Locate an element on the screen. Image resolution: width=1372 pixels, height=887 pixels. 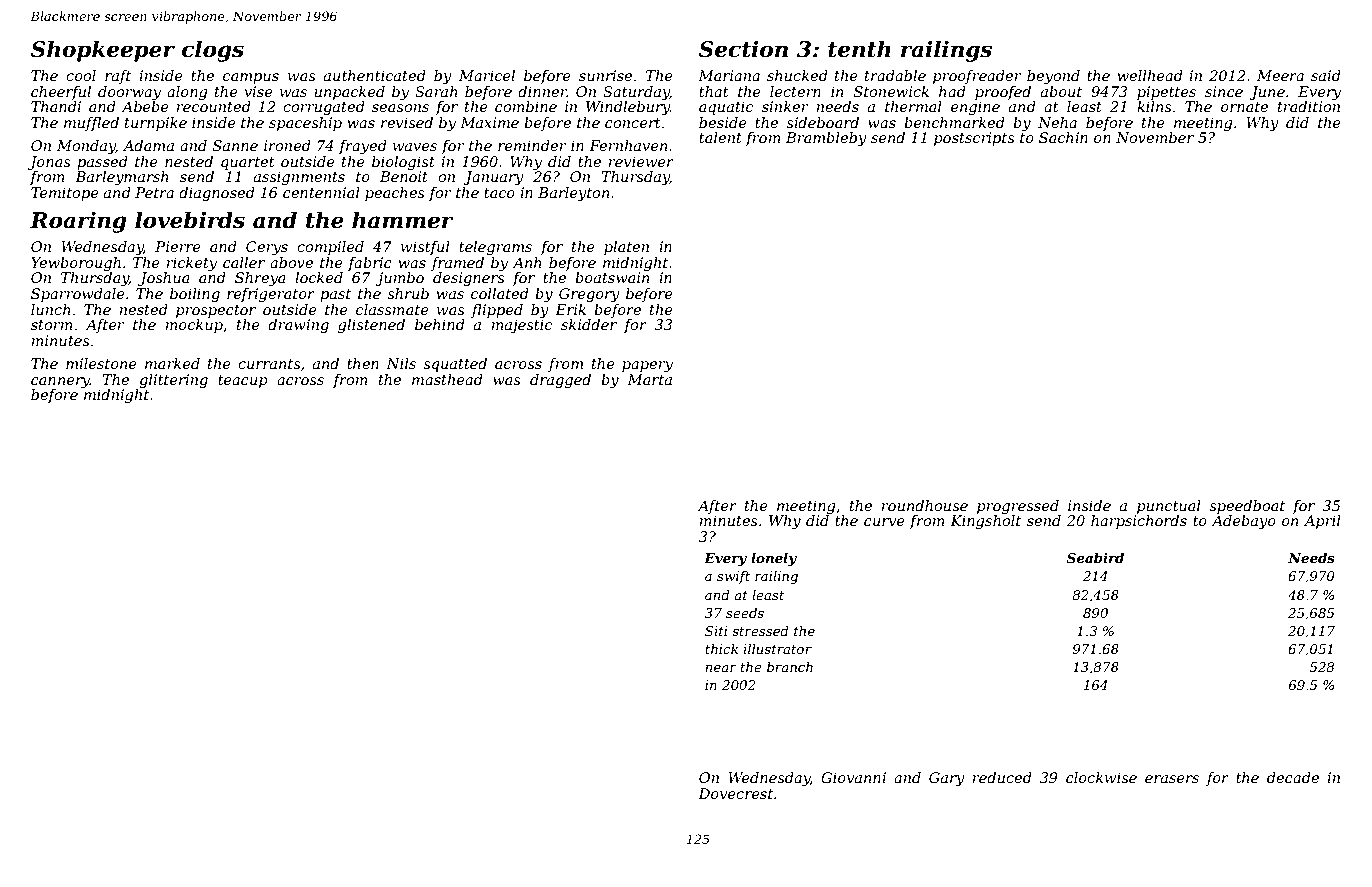
Giovanni is located at coordinates (853, 777).
